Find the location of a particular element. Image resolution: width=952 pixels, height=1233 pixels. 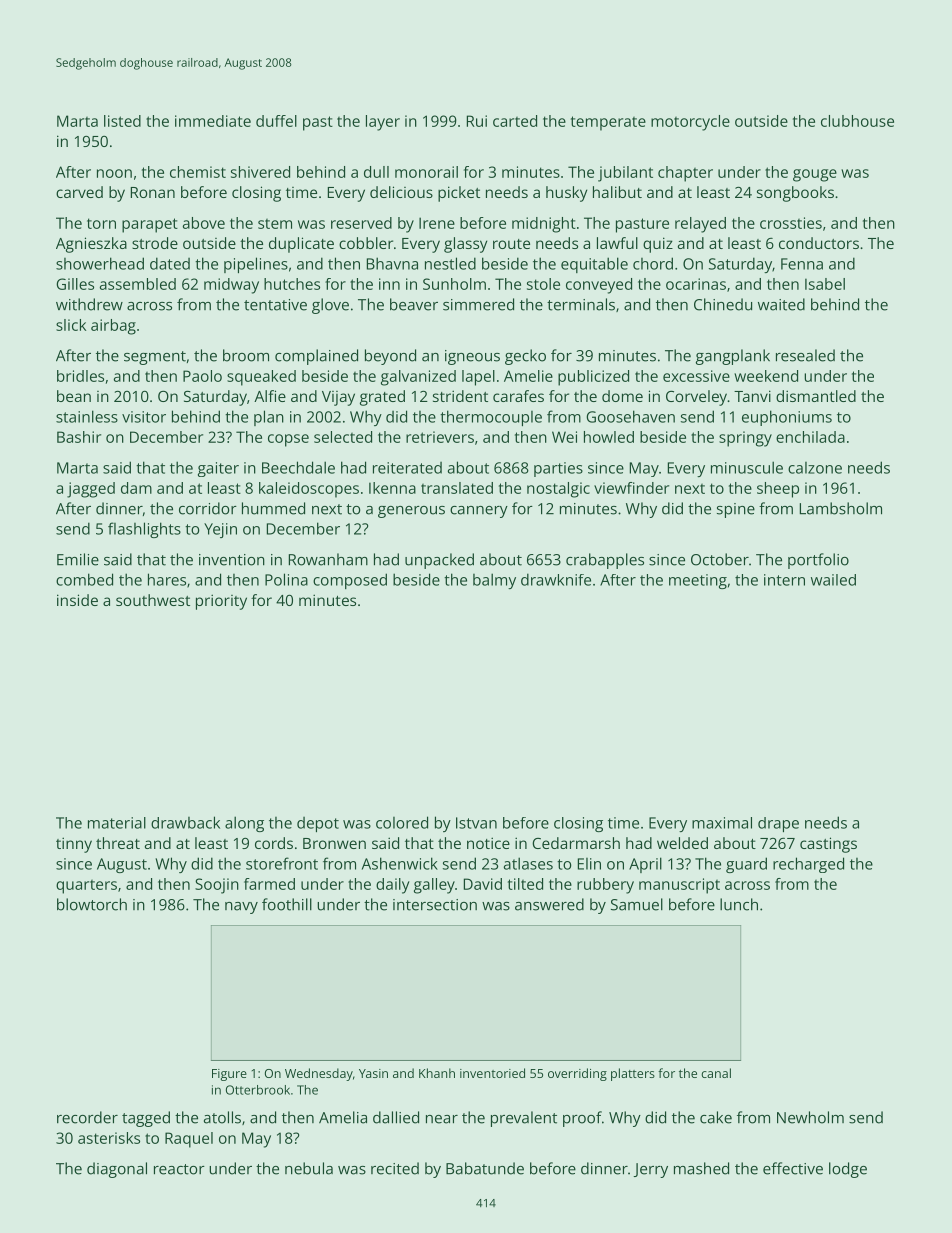

colored is located at coordinates (402, 822).
